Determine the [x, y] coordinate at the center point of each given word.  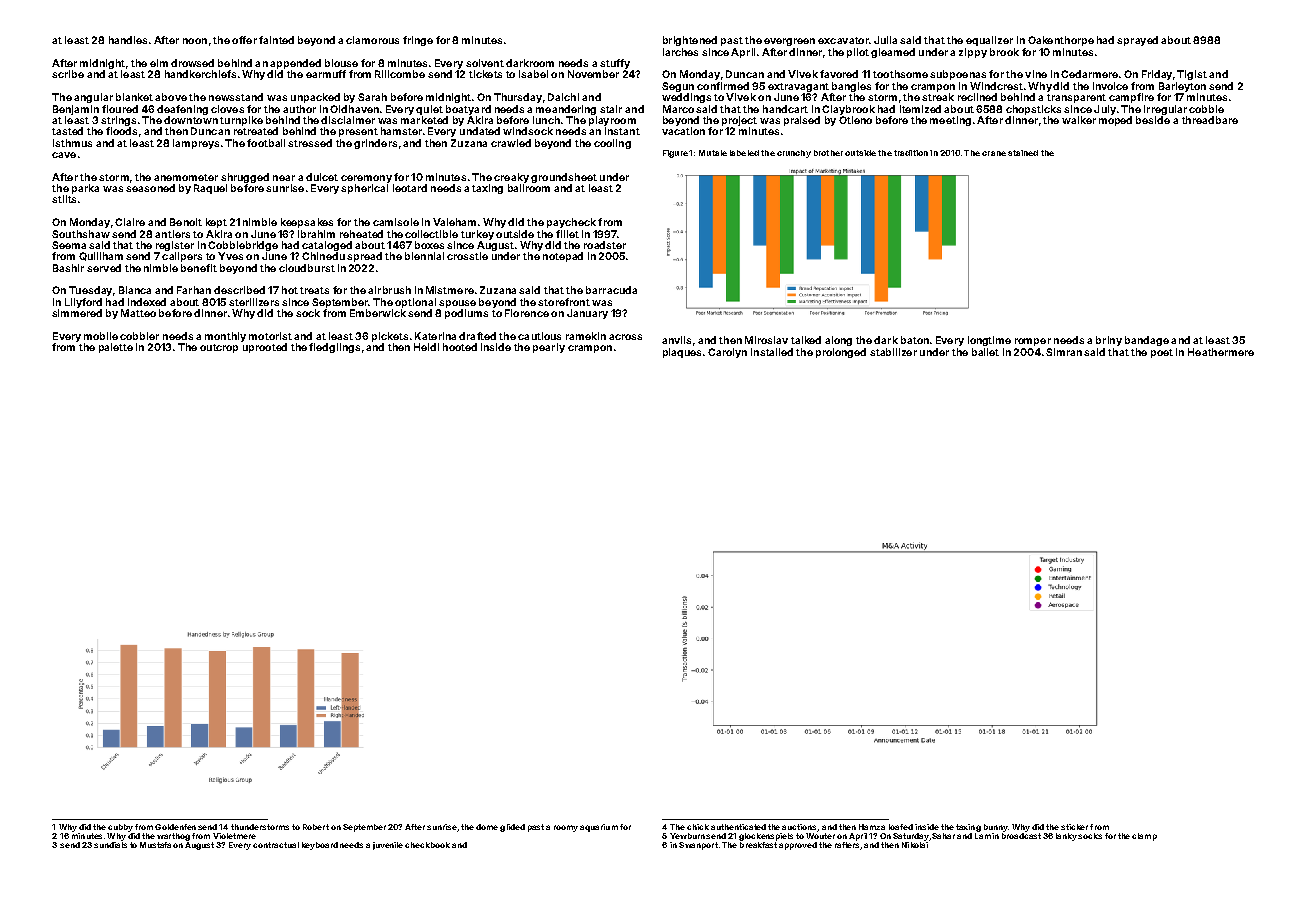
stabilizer [893, 352]
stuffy [615, 64]
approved [798, 846]
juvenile [388, 846]
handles [128, 40]
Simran [1064, 352]
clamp [1144, 837]
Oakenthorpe [1061, 41]
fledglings [334, 348]
